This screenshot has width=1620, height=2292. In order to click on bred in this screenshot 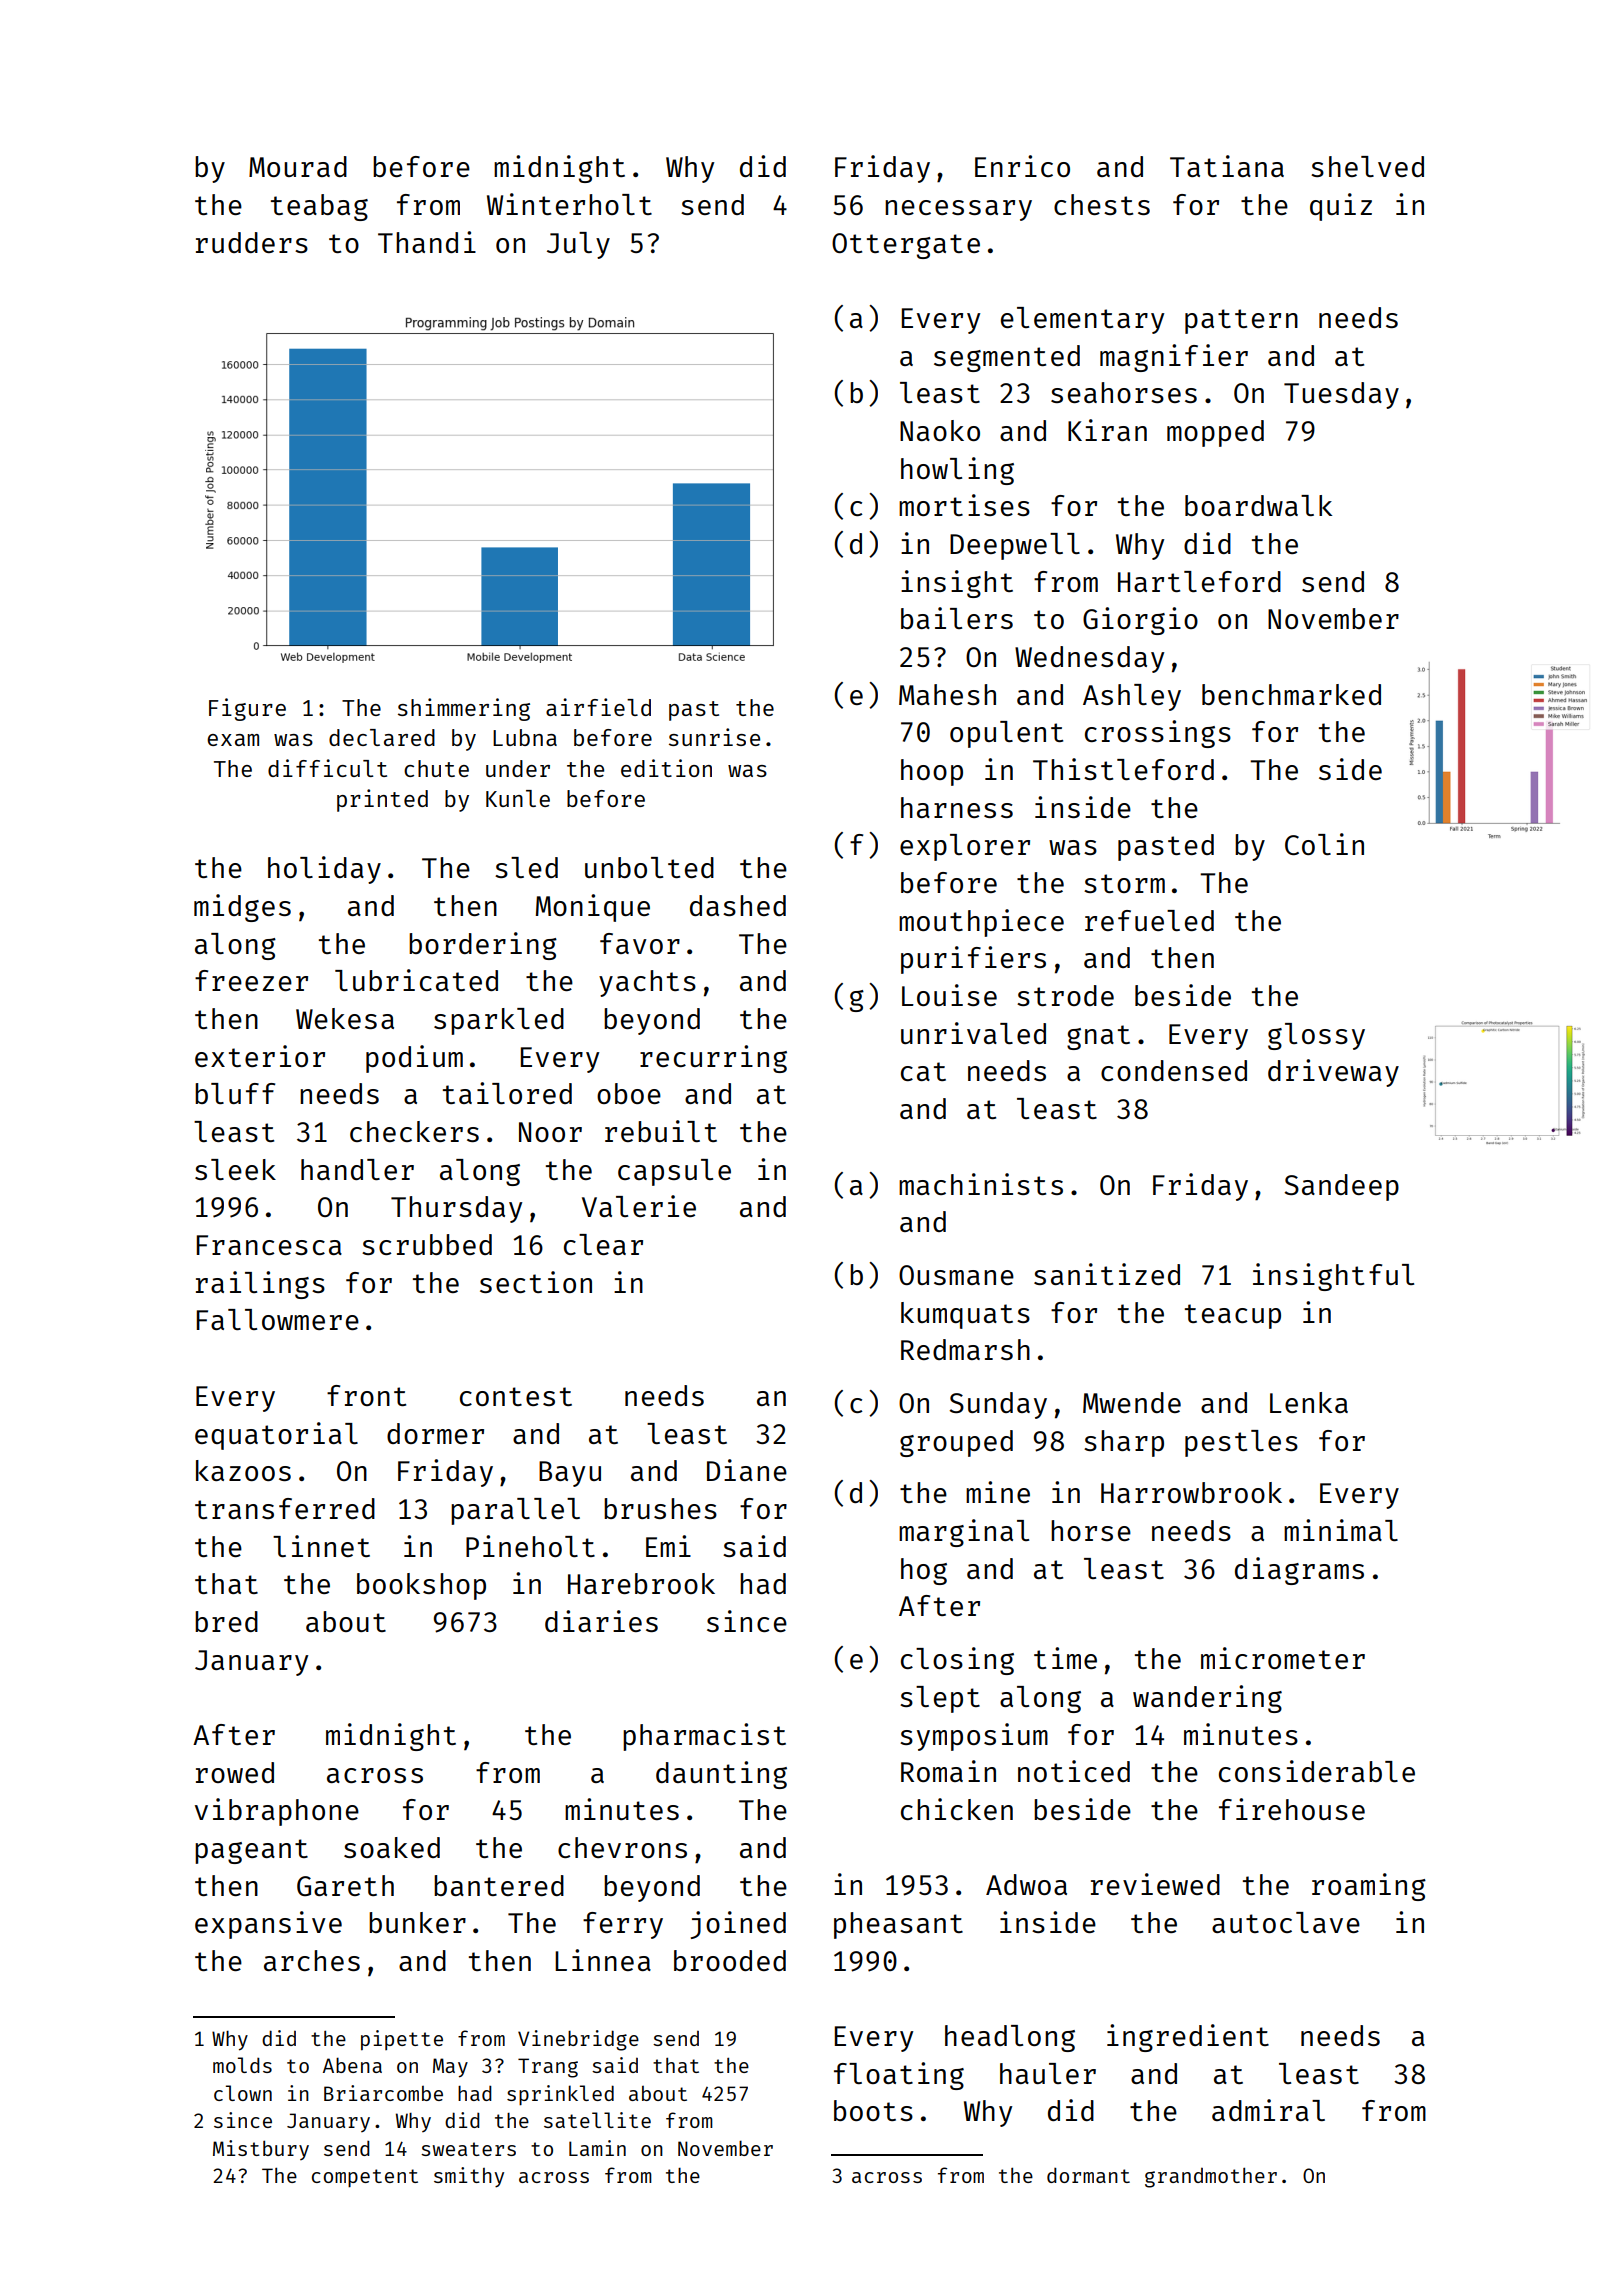, I will do `click(226, 1621)`.
